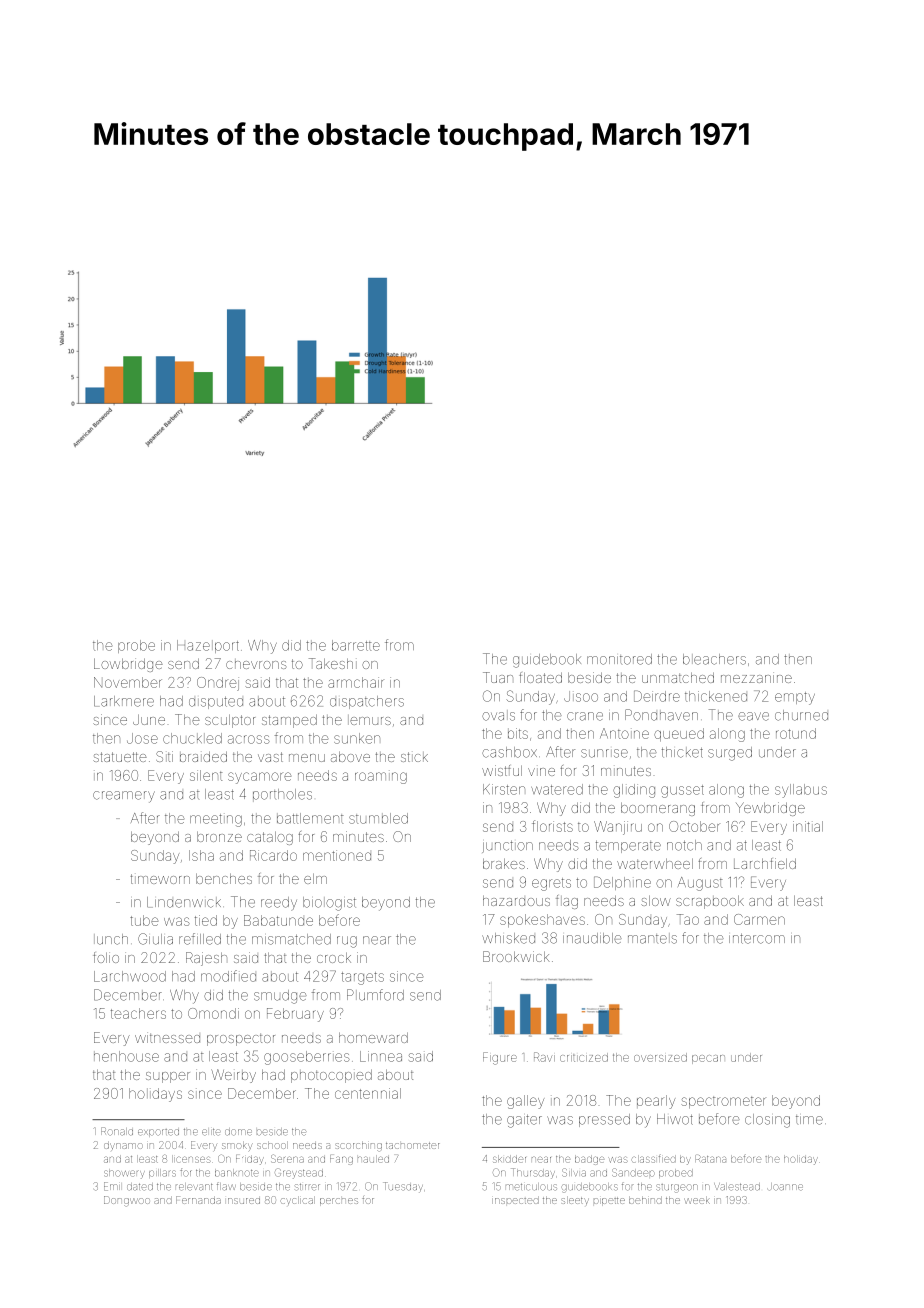 The image size is (924, 1308). Describe the element at coordinates (375, 995) in the page. I see `Plumford` at that location.
